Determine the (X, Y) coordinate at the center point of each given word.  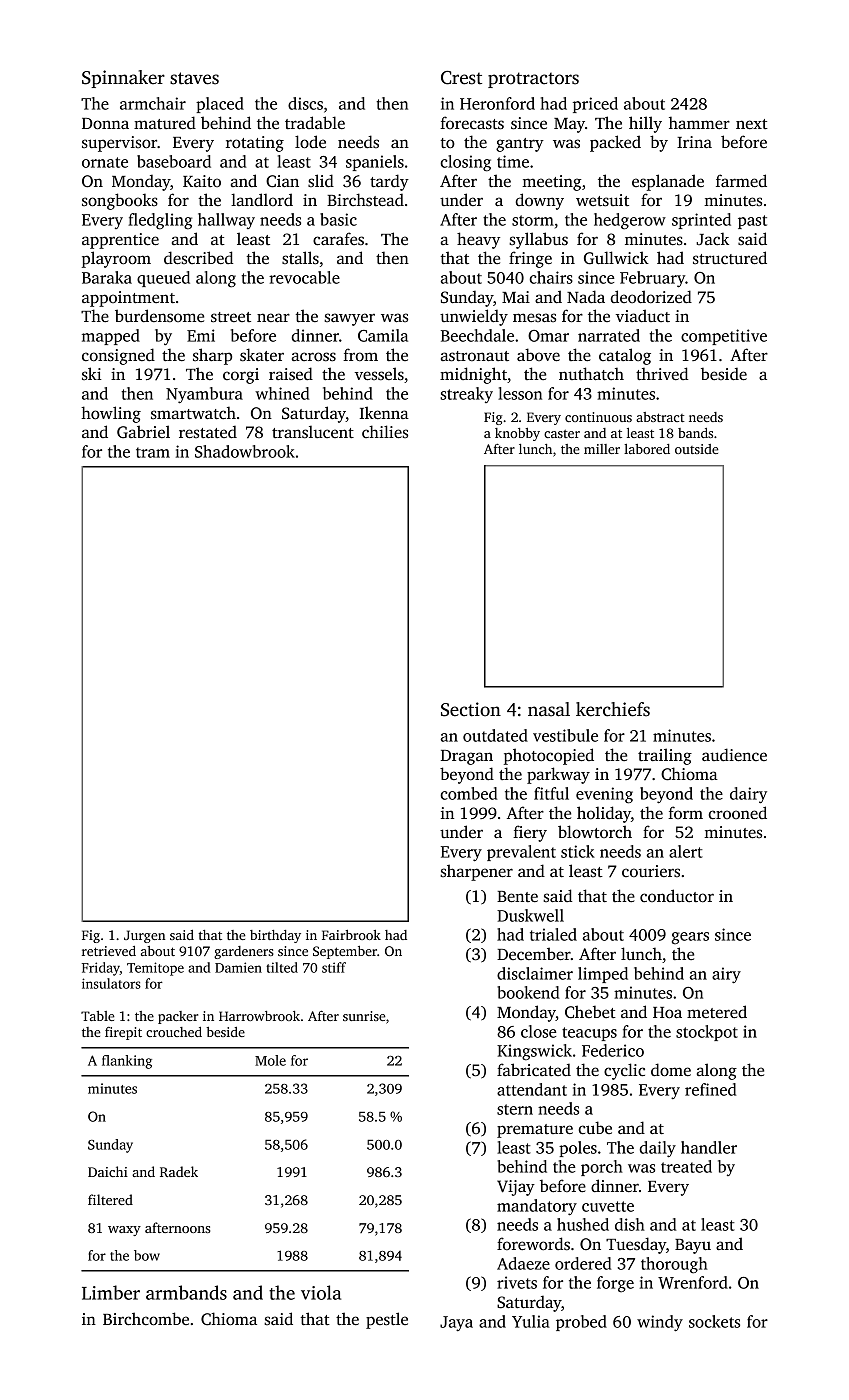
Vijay (516, 1188)
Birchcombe (146, 1319)
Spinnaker (123, 79)
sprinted (701, 221)
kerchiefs (613, 709)
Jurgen (144, 936)
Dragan (467, 757)
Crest (461, 78)
